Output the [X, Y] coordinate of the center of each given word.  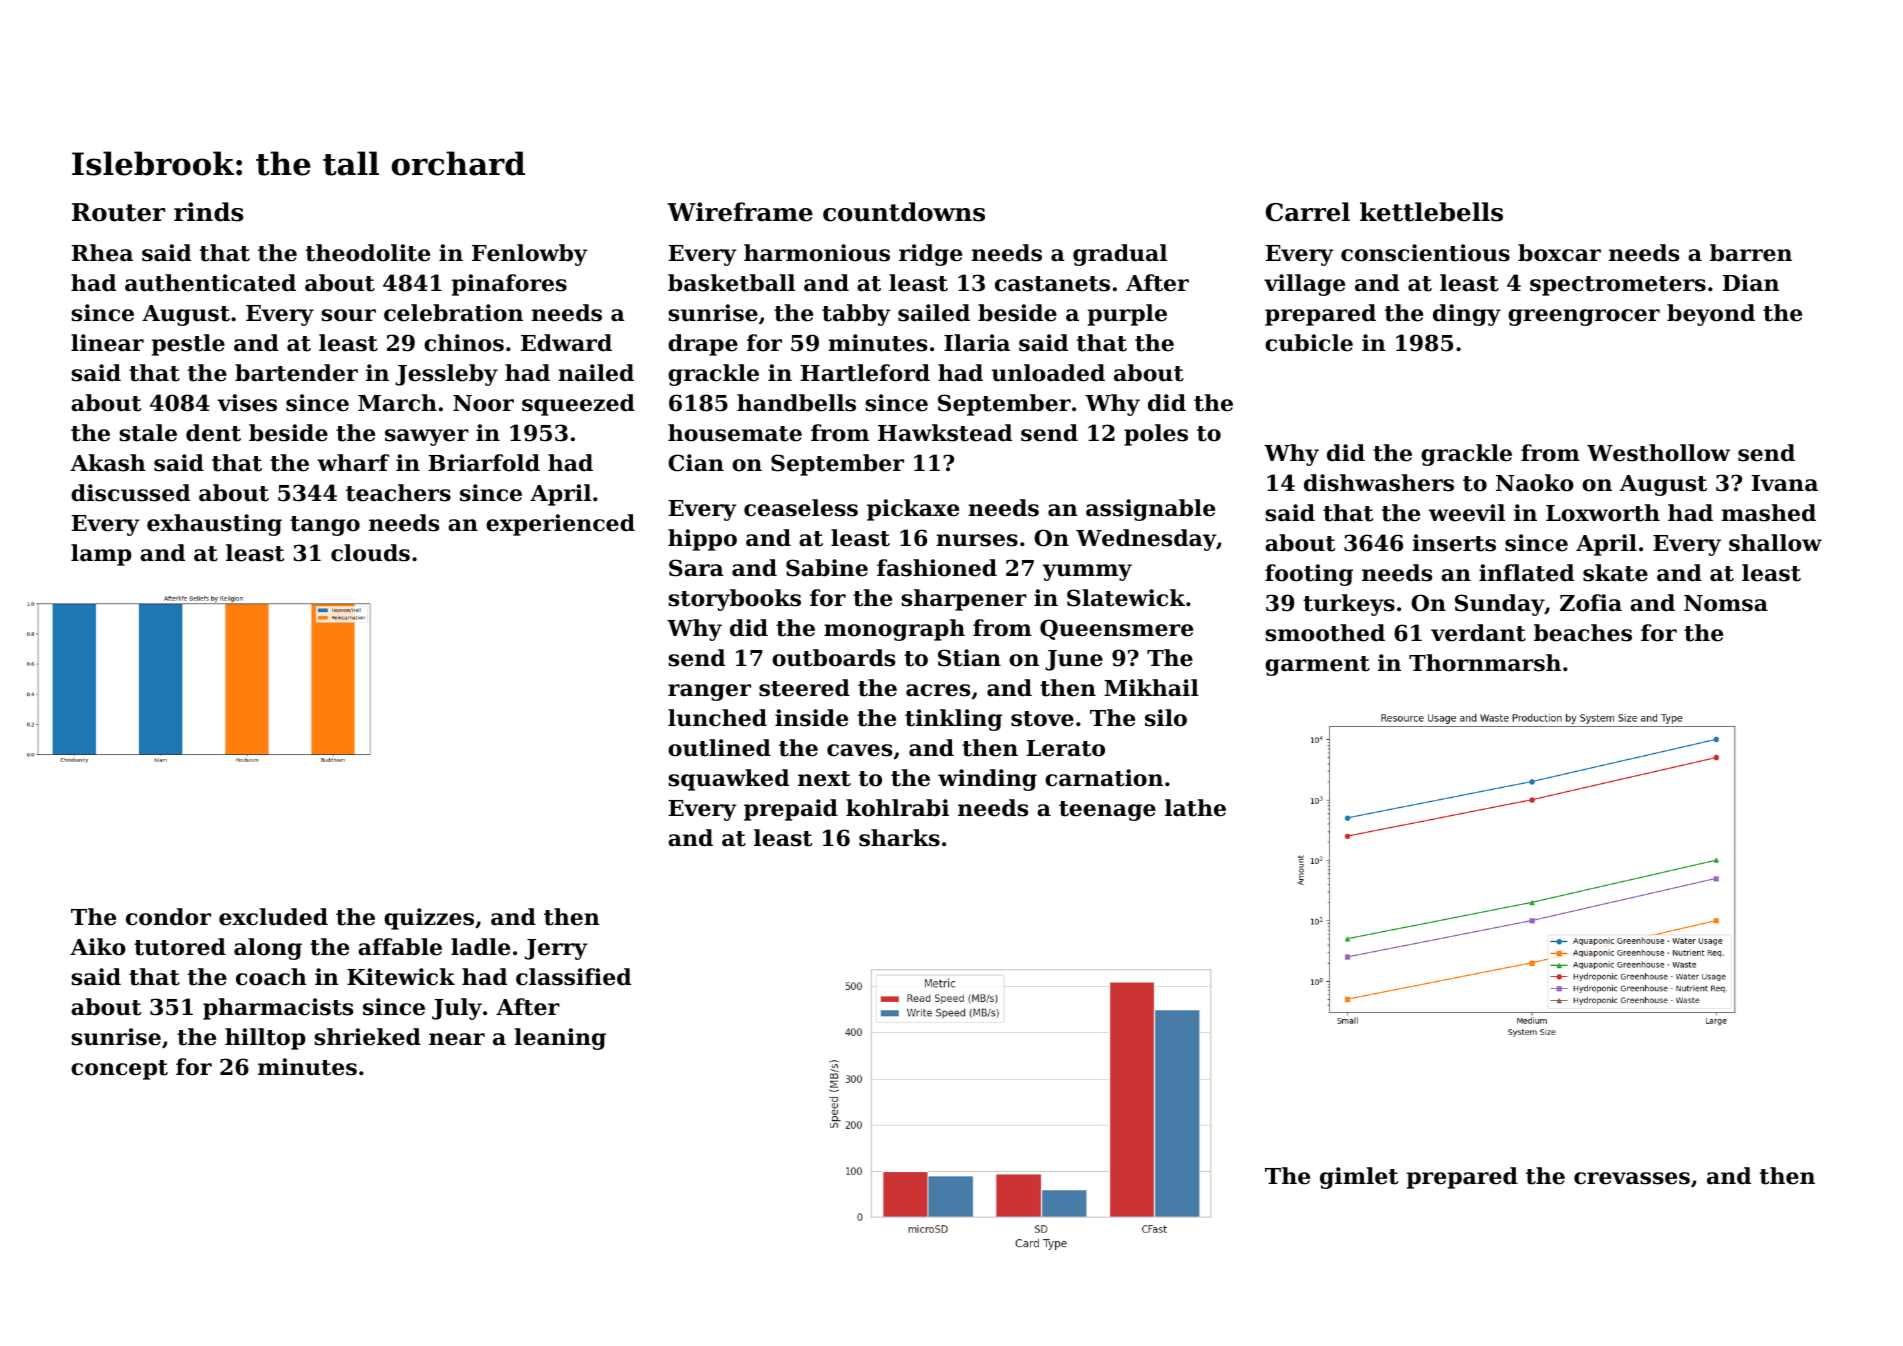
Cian [696, 463]
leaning [560, 1039]
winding [987, 780]
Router [118, 212]
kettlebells [1431, 212]
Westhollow [1658, 453]
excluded [273, 917]
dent [213, 433]
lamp [101, 555]
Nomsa [1726, 603]
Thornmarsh [1485, 663]
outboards [833, 658]
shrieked [367, 1037]
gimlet [1359, 1178]
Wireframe [740, 212]
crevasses [1632, 1178]
